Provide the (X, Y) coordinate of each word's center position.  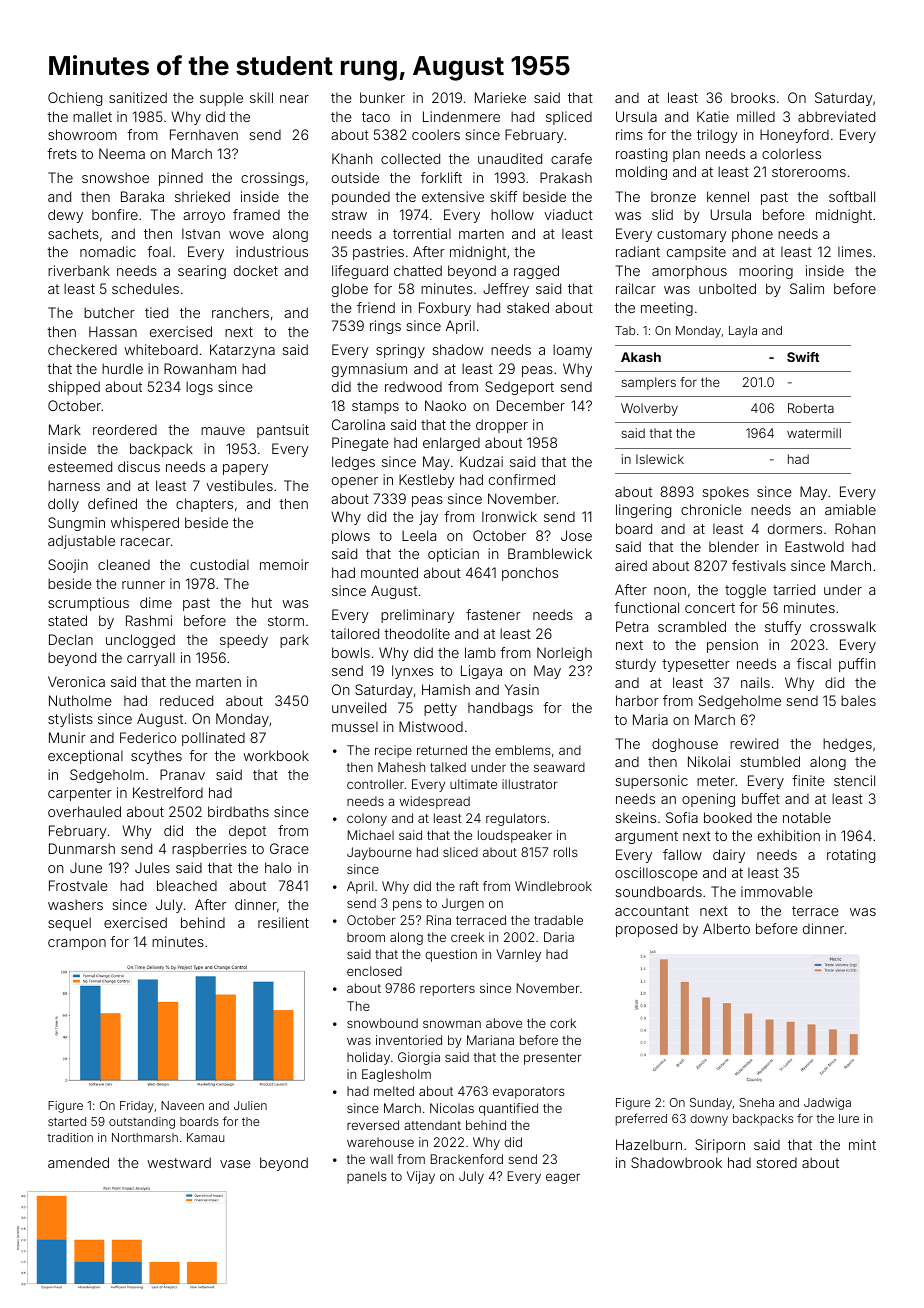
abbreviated (836, 116)
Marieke (500, 97)
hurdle (122, 368)
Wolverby (649, 409)
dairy (729, 856)
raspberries (209, 850)
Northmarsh (145, 1137)
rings (385, 327)
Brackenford (467, 1159)
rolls (566, 852)
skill (261, 97)
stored (776, 1163)
